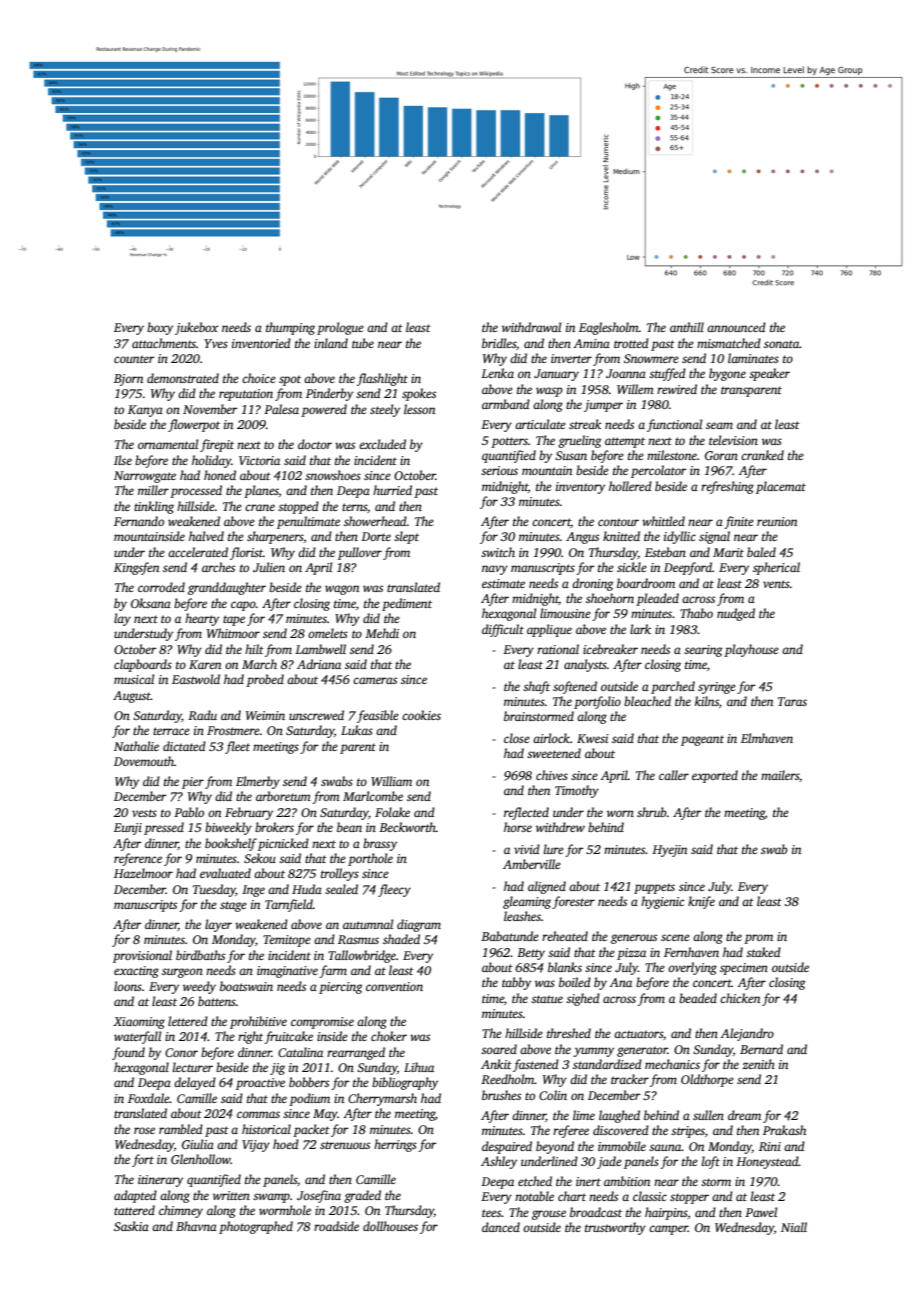  What do you see at coordinates (499, 343) in the screenshot?
I see `bridles` at bounding box center [499, 343].
